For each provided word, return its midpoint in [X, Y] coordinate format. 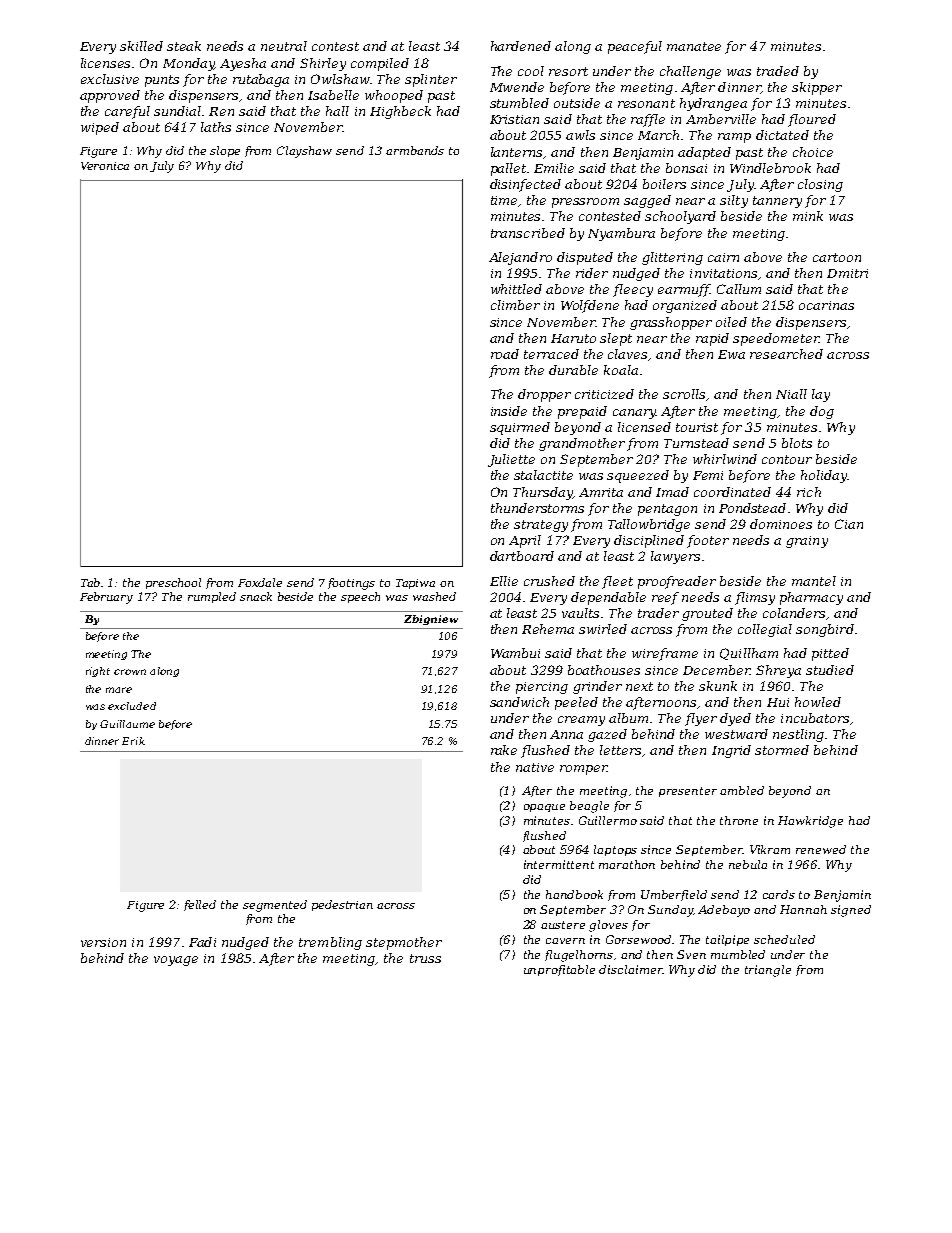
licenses [105, 63]
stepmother [404, 943]
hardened [521, 46]
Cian [849, 524]
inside [509, 411]
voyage [176, 961]
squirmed [520, 428]
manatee [694, 46]
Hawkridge [810, 822]
